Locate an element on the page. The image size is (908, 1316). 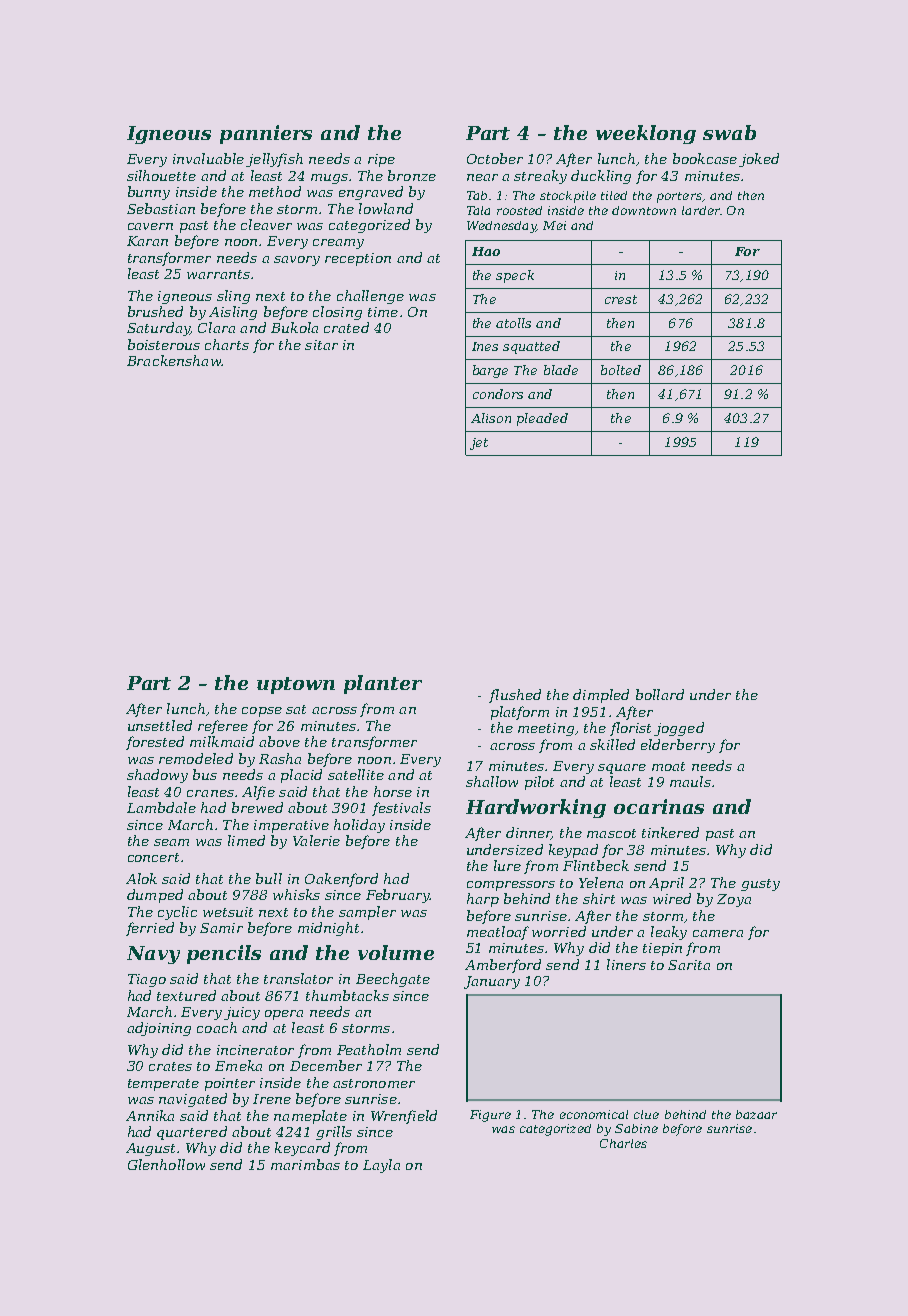
weeklong is located at coordinates (646, 134).
